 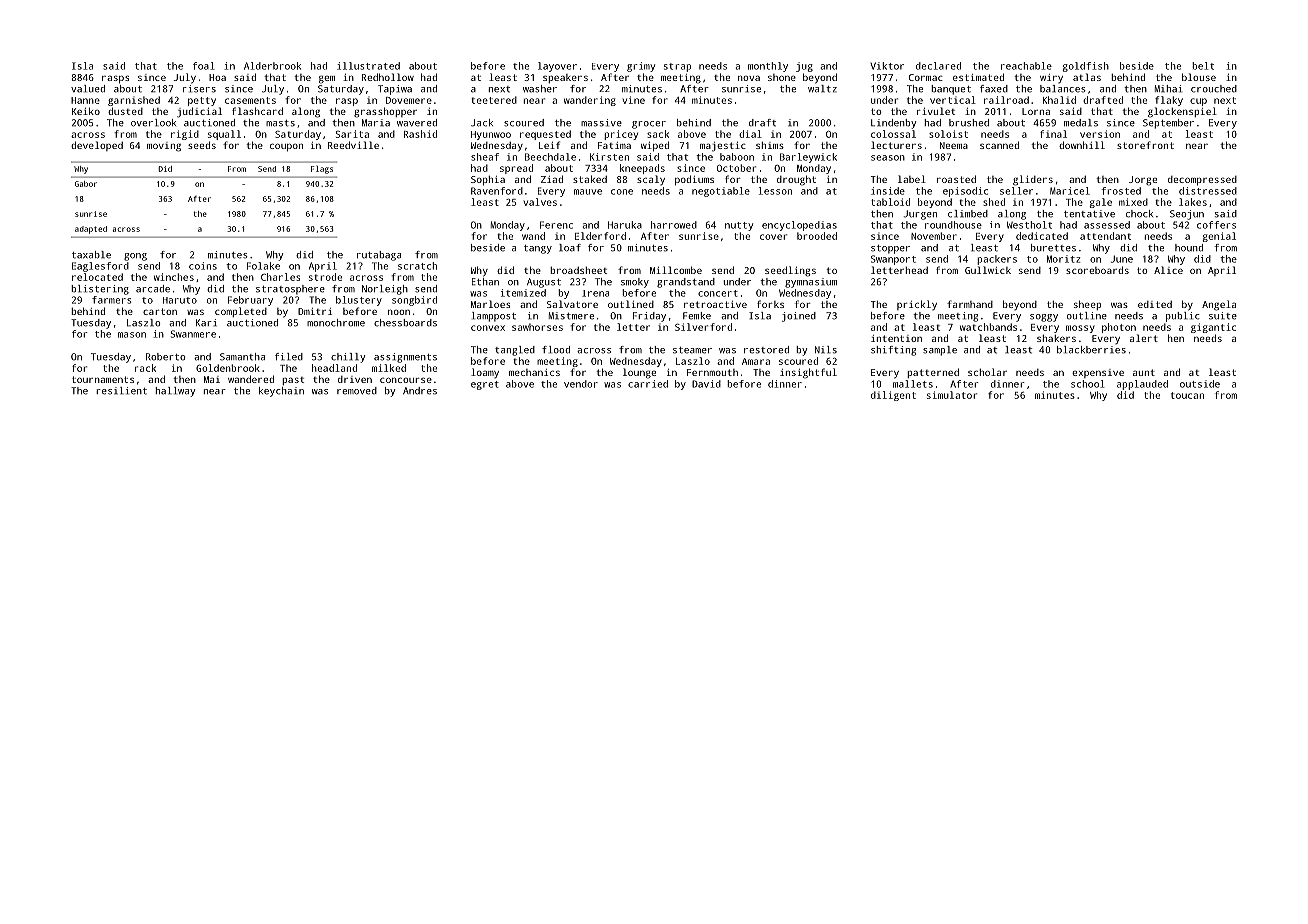 I want to click on belt, so click(x=1203, y=66).
